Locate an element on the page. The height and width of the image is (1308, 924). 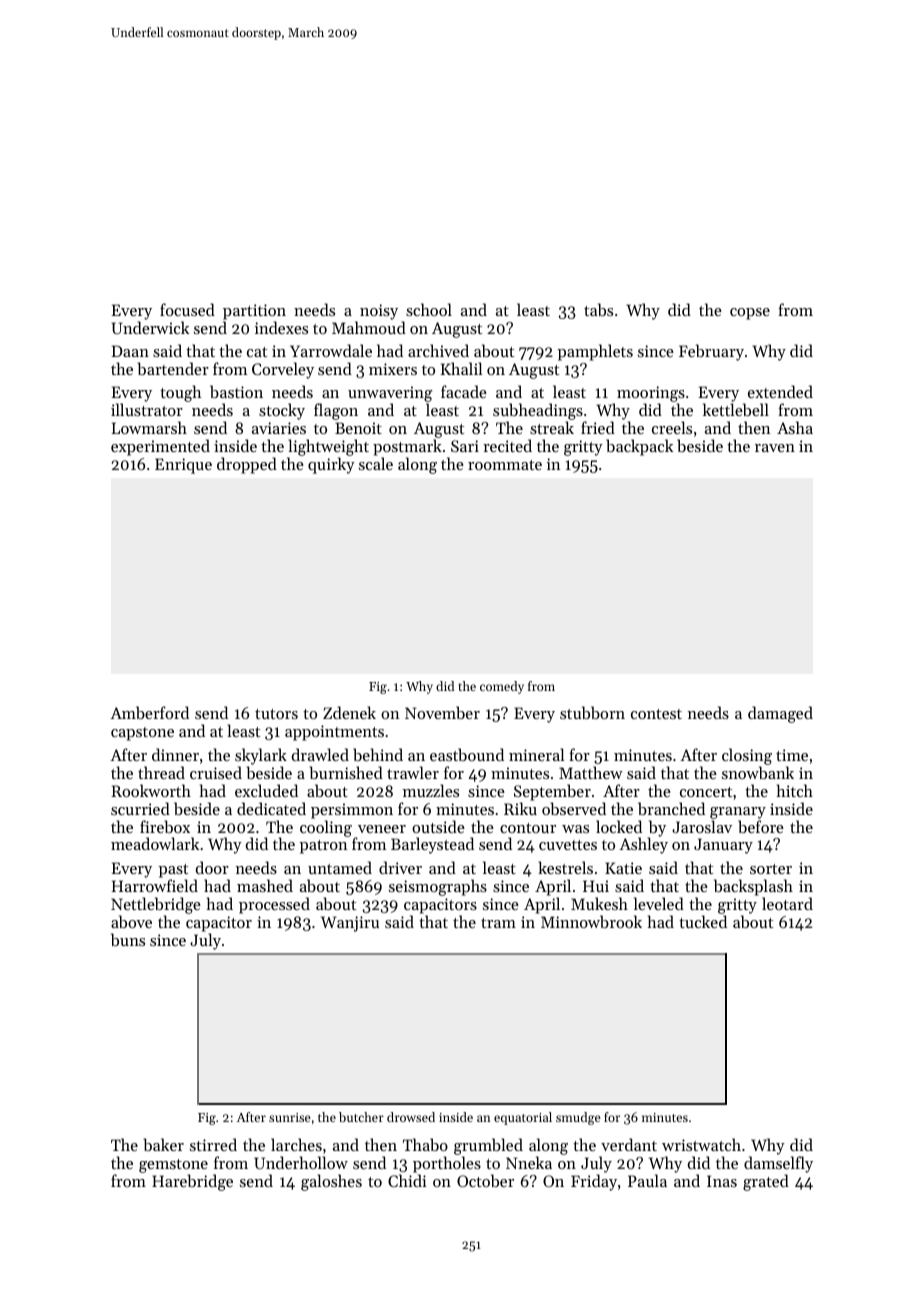
drowsed is located at coordinates (411, 1117).
